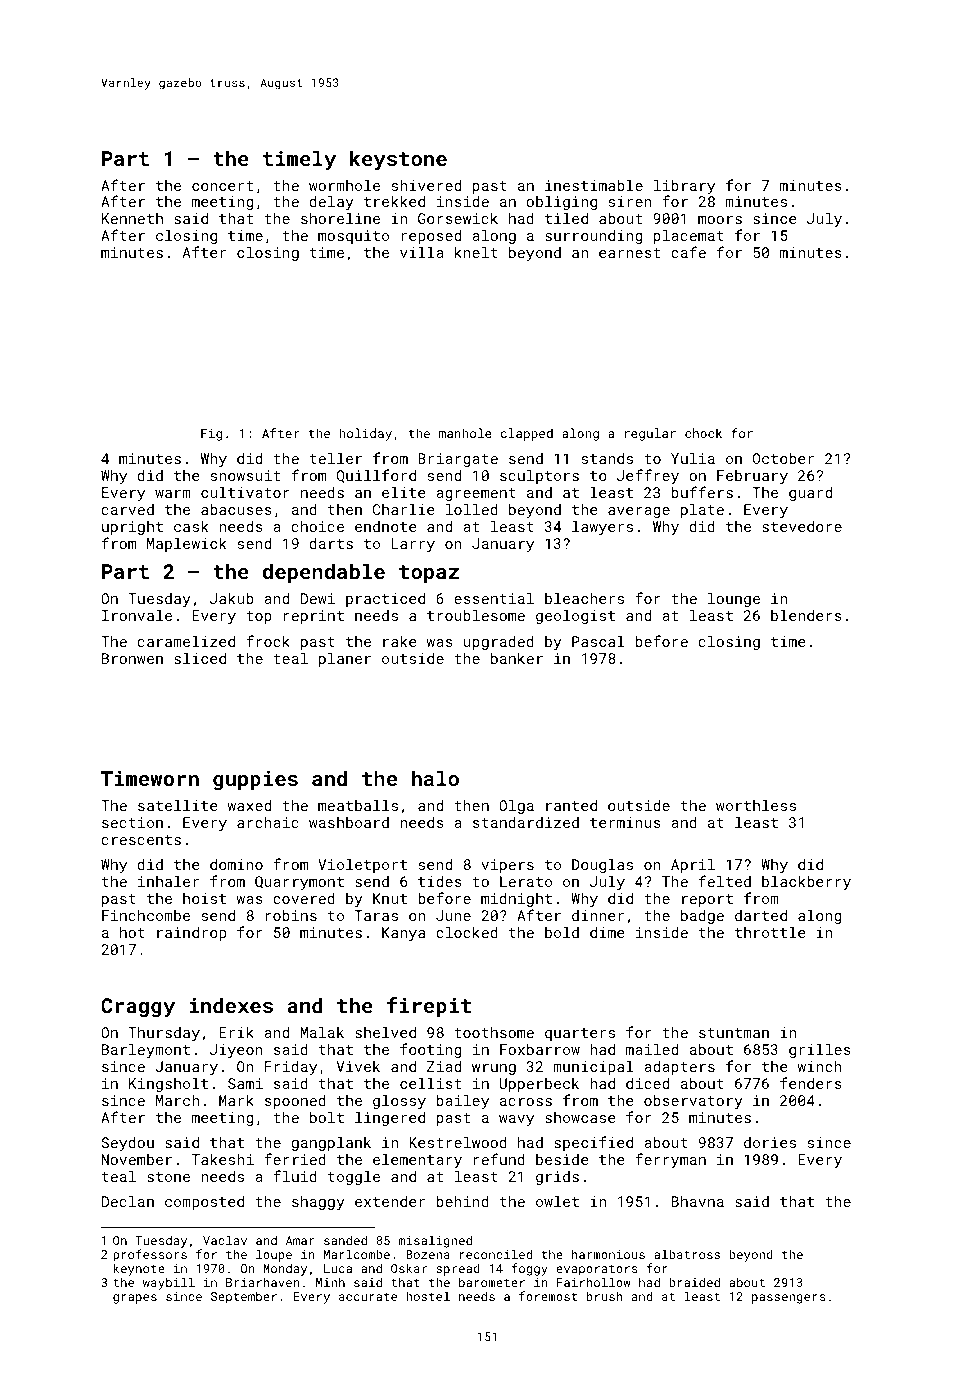 The width and height of the screenshot is (954, 1381). What do you see at coordinates (353, 237) in the screenshot?
I see `mosquito` at bounding box center [353, 237].
